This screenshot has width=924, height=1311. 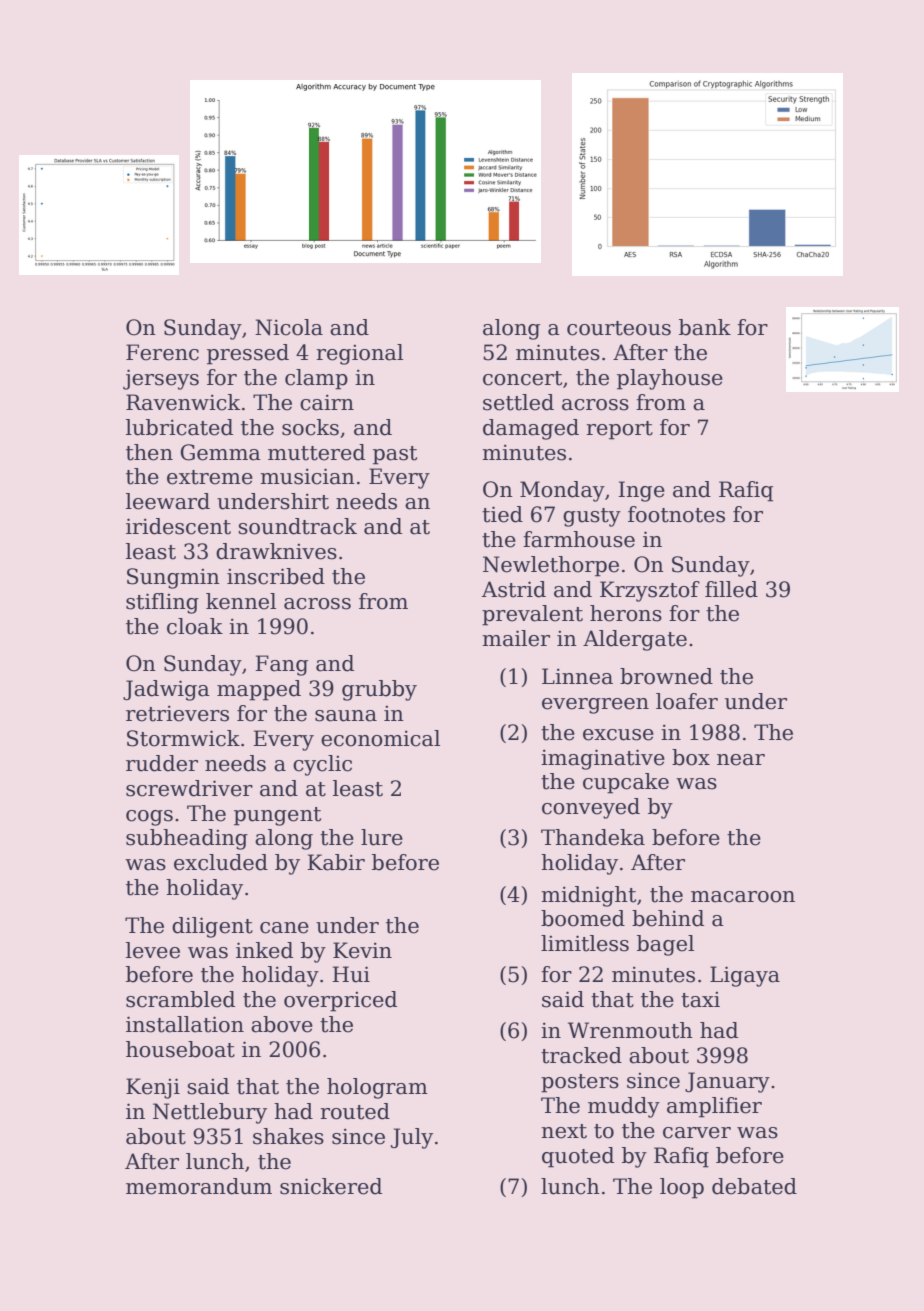 I want to click on courteous, so click(x=619, y=328).
